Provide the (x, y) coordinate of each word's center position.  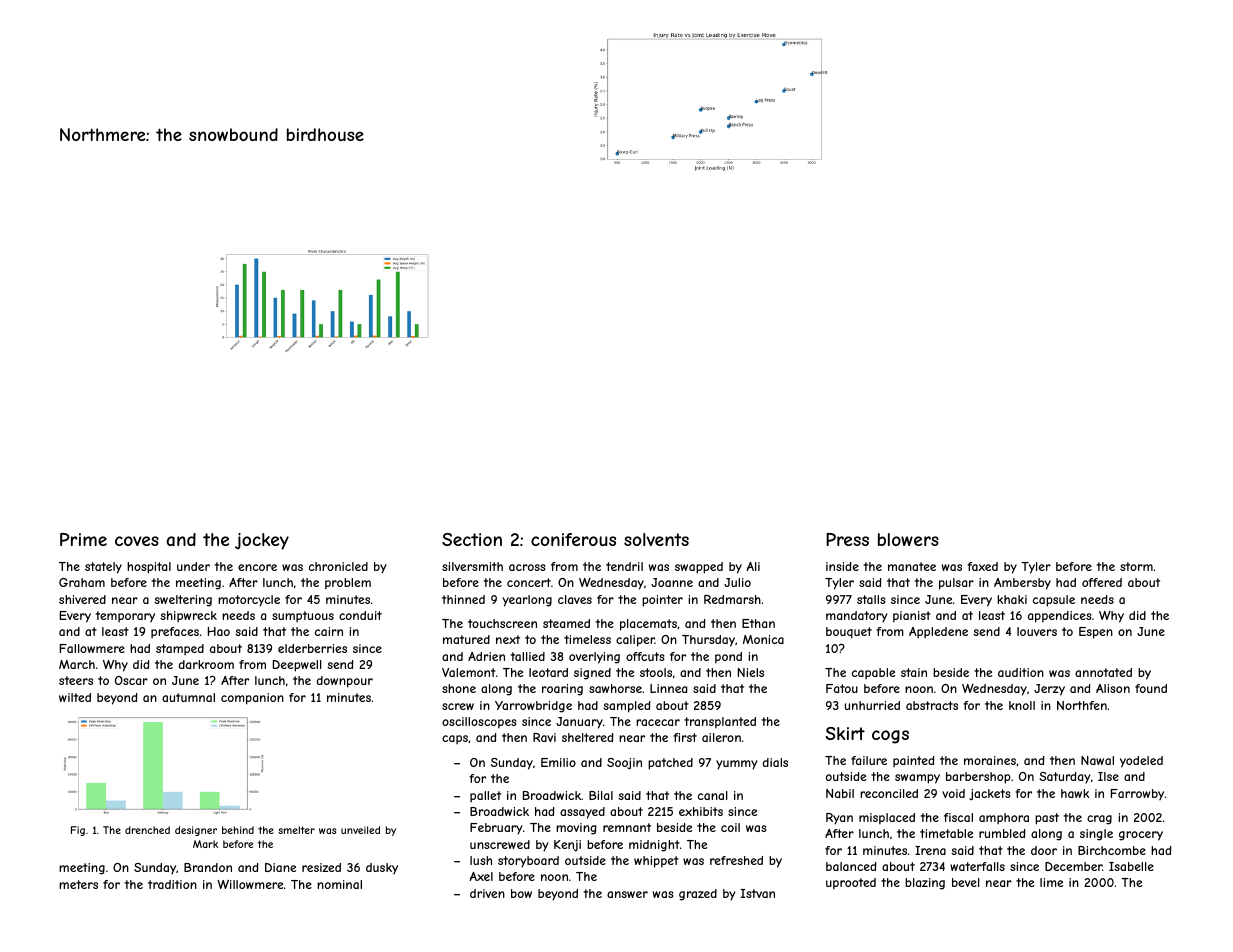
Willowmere (250, 884)
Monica (763, 639)
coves (137, 541)
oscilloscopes (479, 723)
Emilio (558, 762)
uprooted (851, 884)
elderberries (312, 648)
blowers (908, 539)
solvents (656, 539)
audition (1021, 672)
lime (1051, 882)
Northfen (1082, 705)
